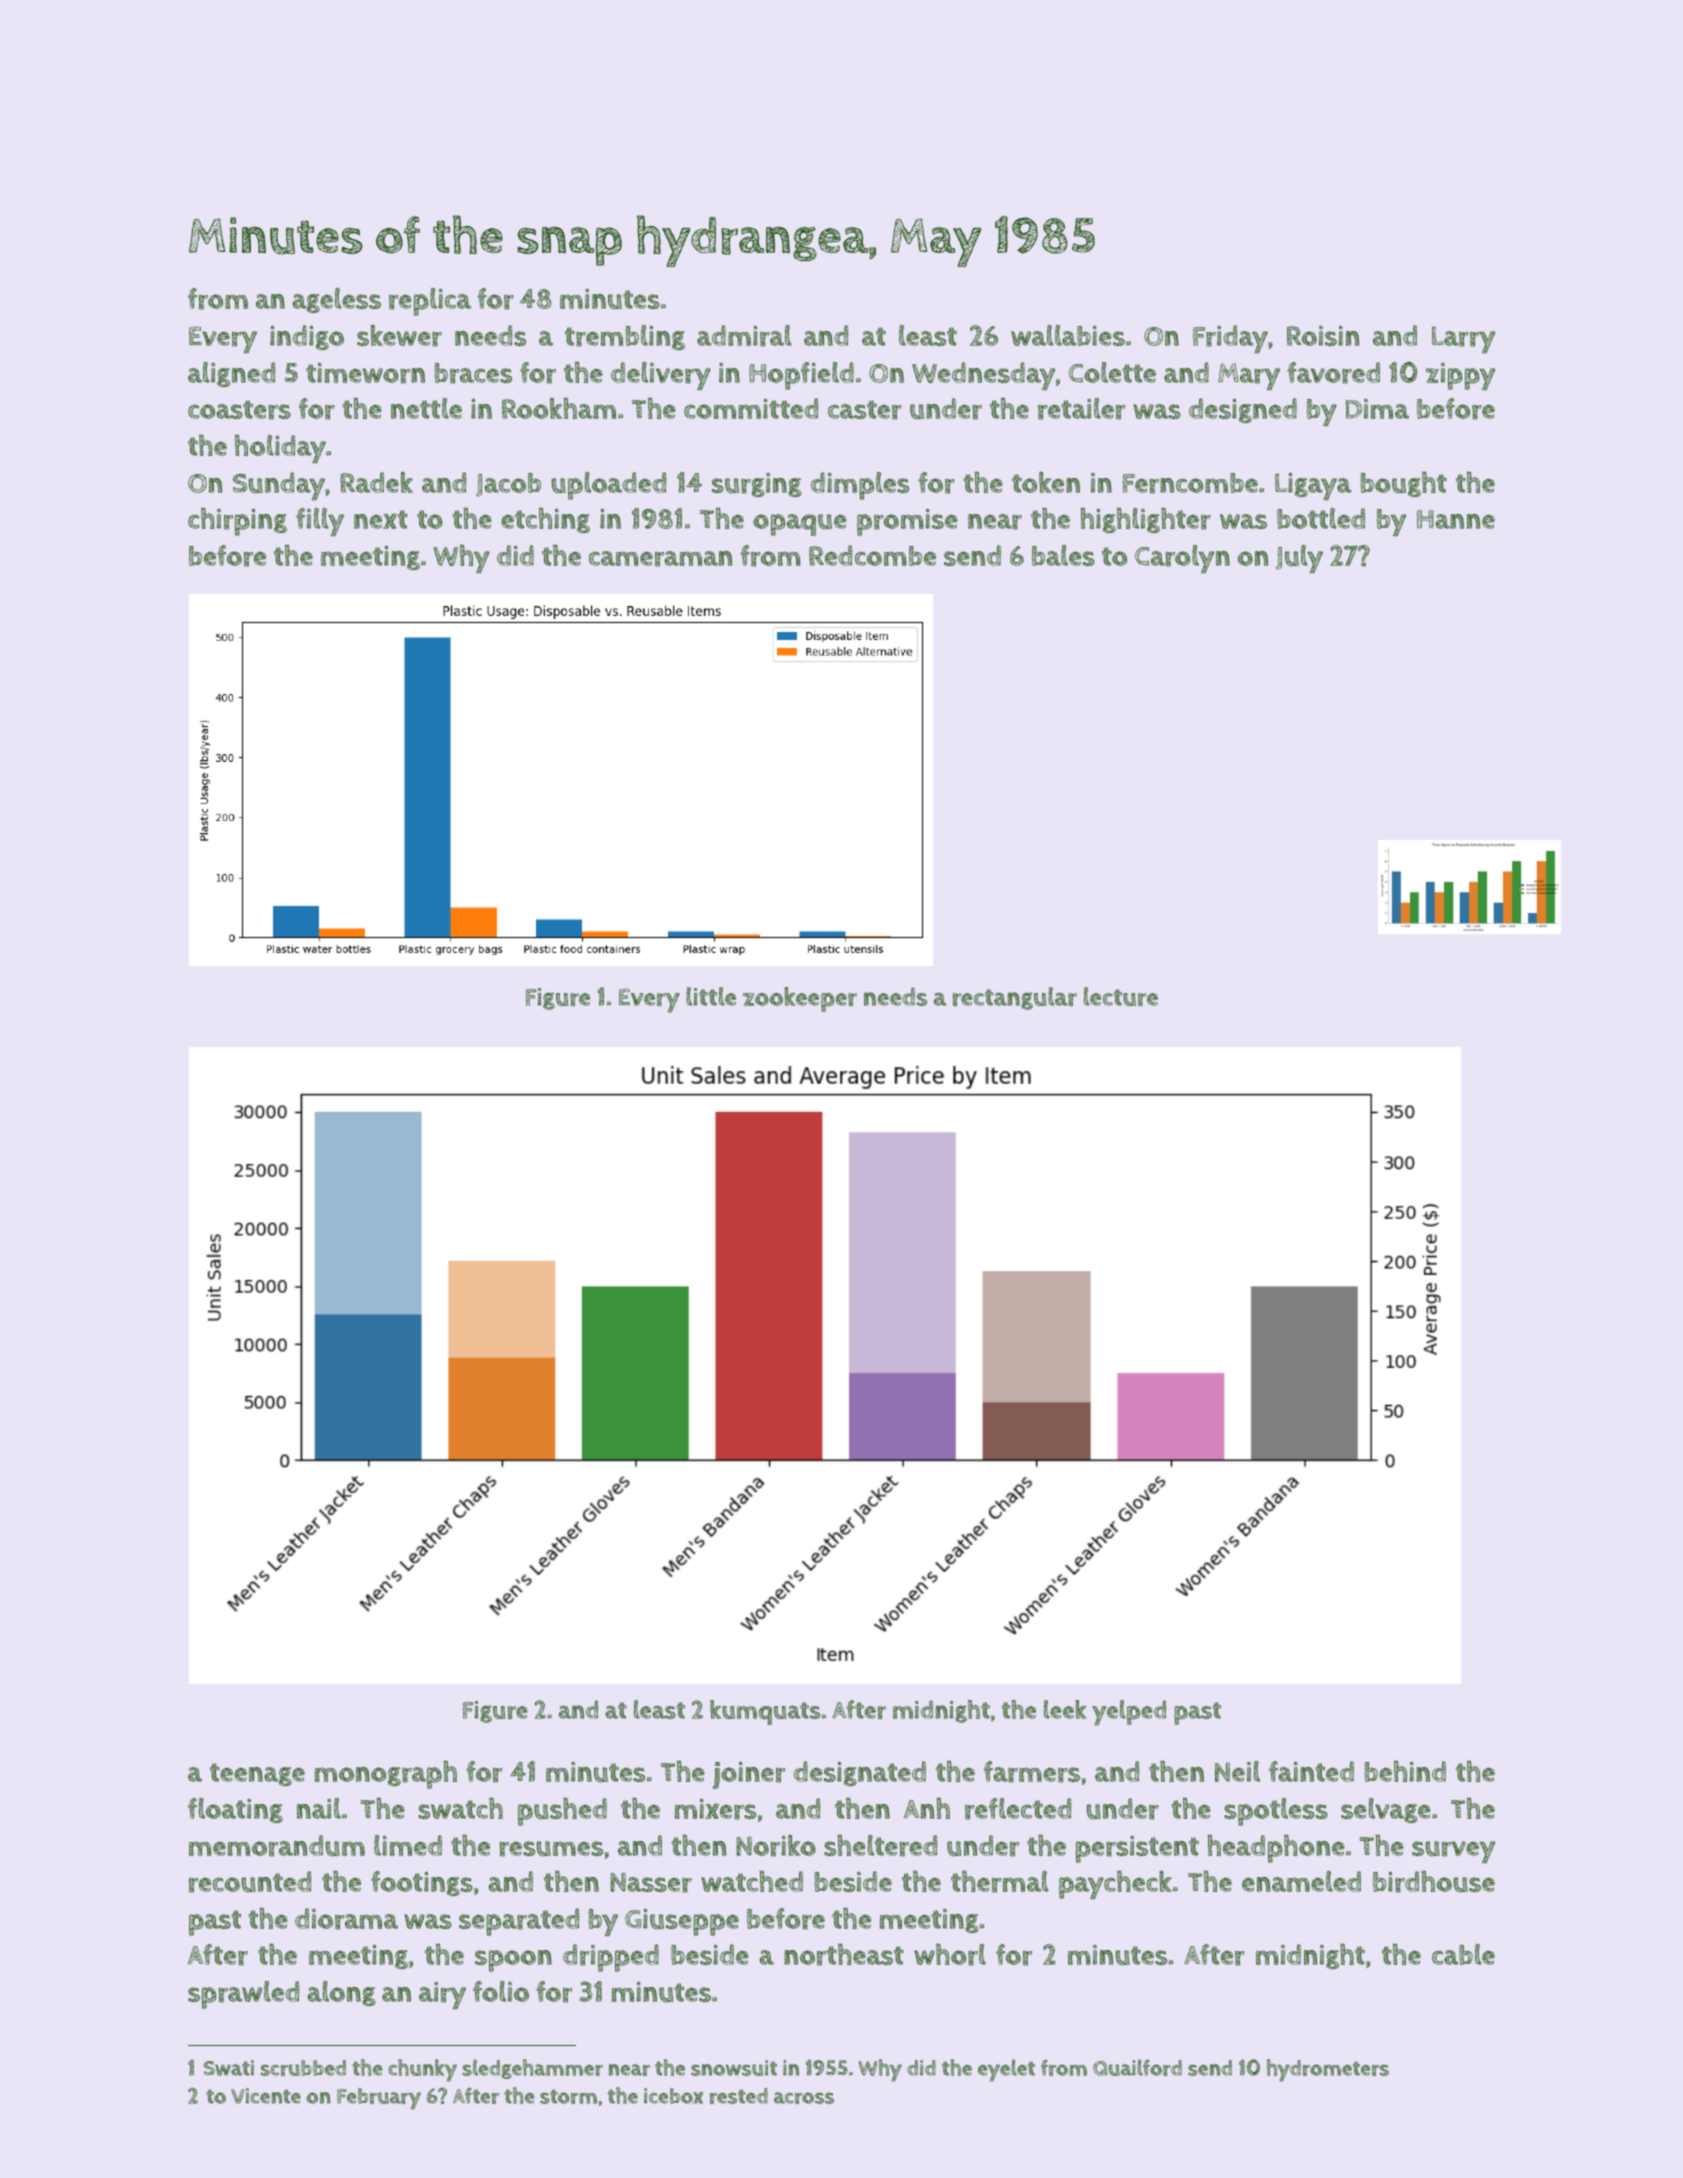  Describe the element at coordinates (320, 522) in the page. I see `filly` at that location.
